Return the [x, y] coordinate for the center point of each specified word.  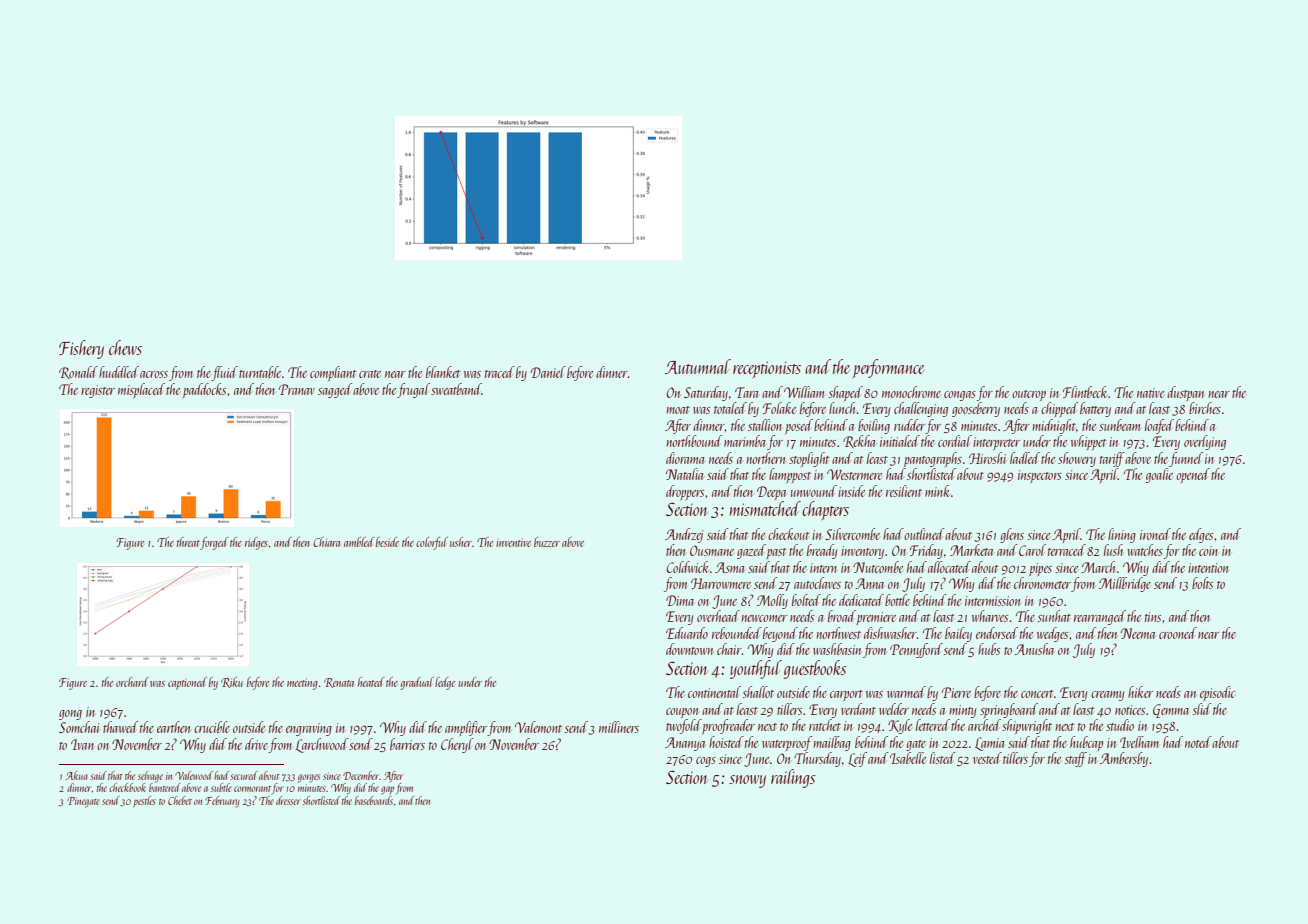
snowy [747, 781]
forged [214, 543]
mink [937, 491]
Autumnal [698, 366]
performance [888, 368]
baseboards [374, 800]
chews [125, 347]
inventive [513, 542]
